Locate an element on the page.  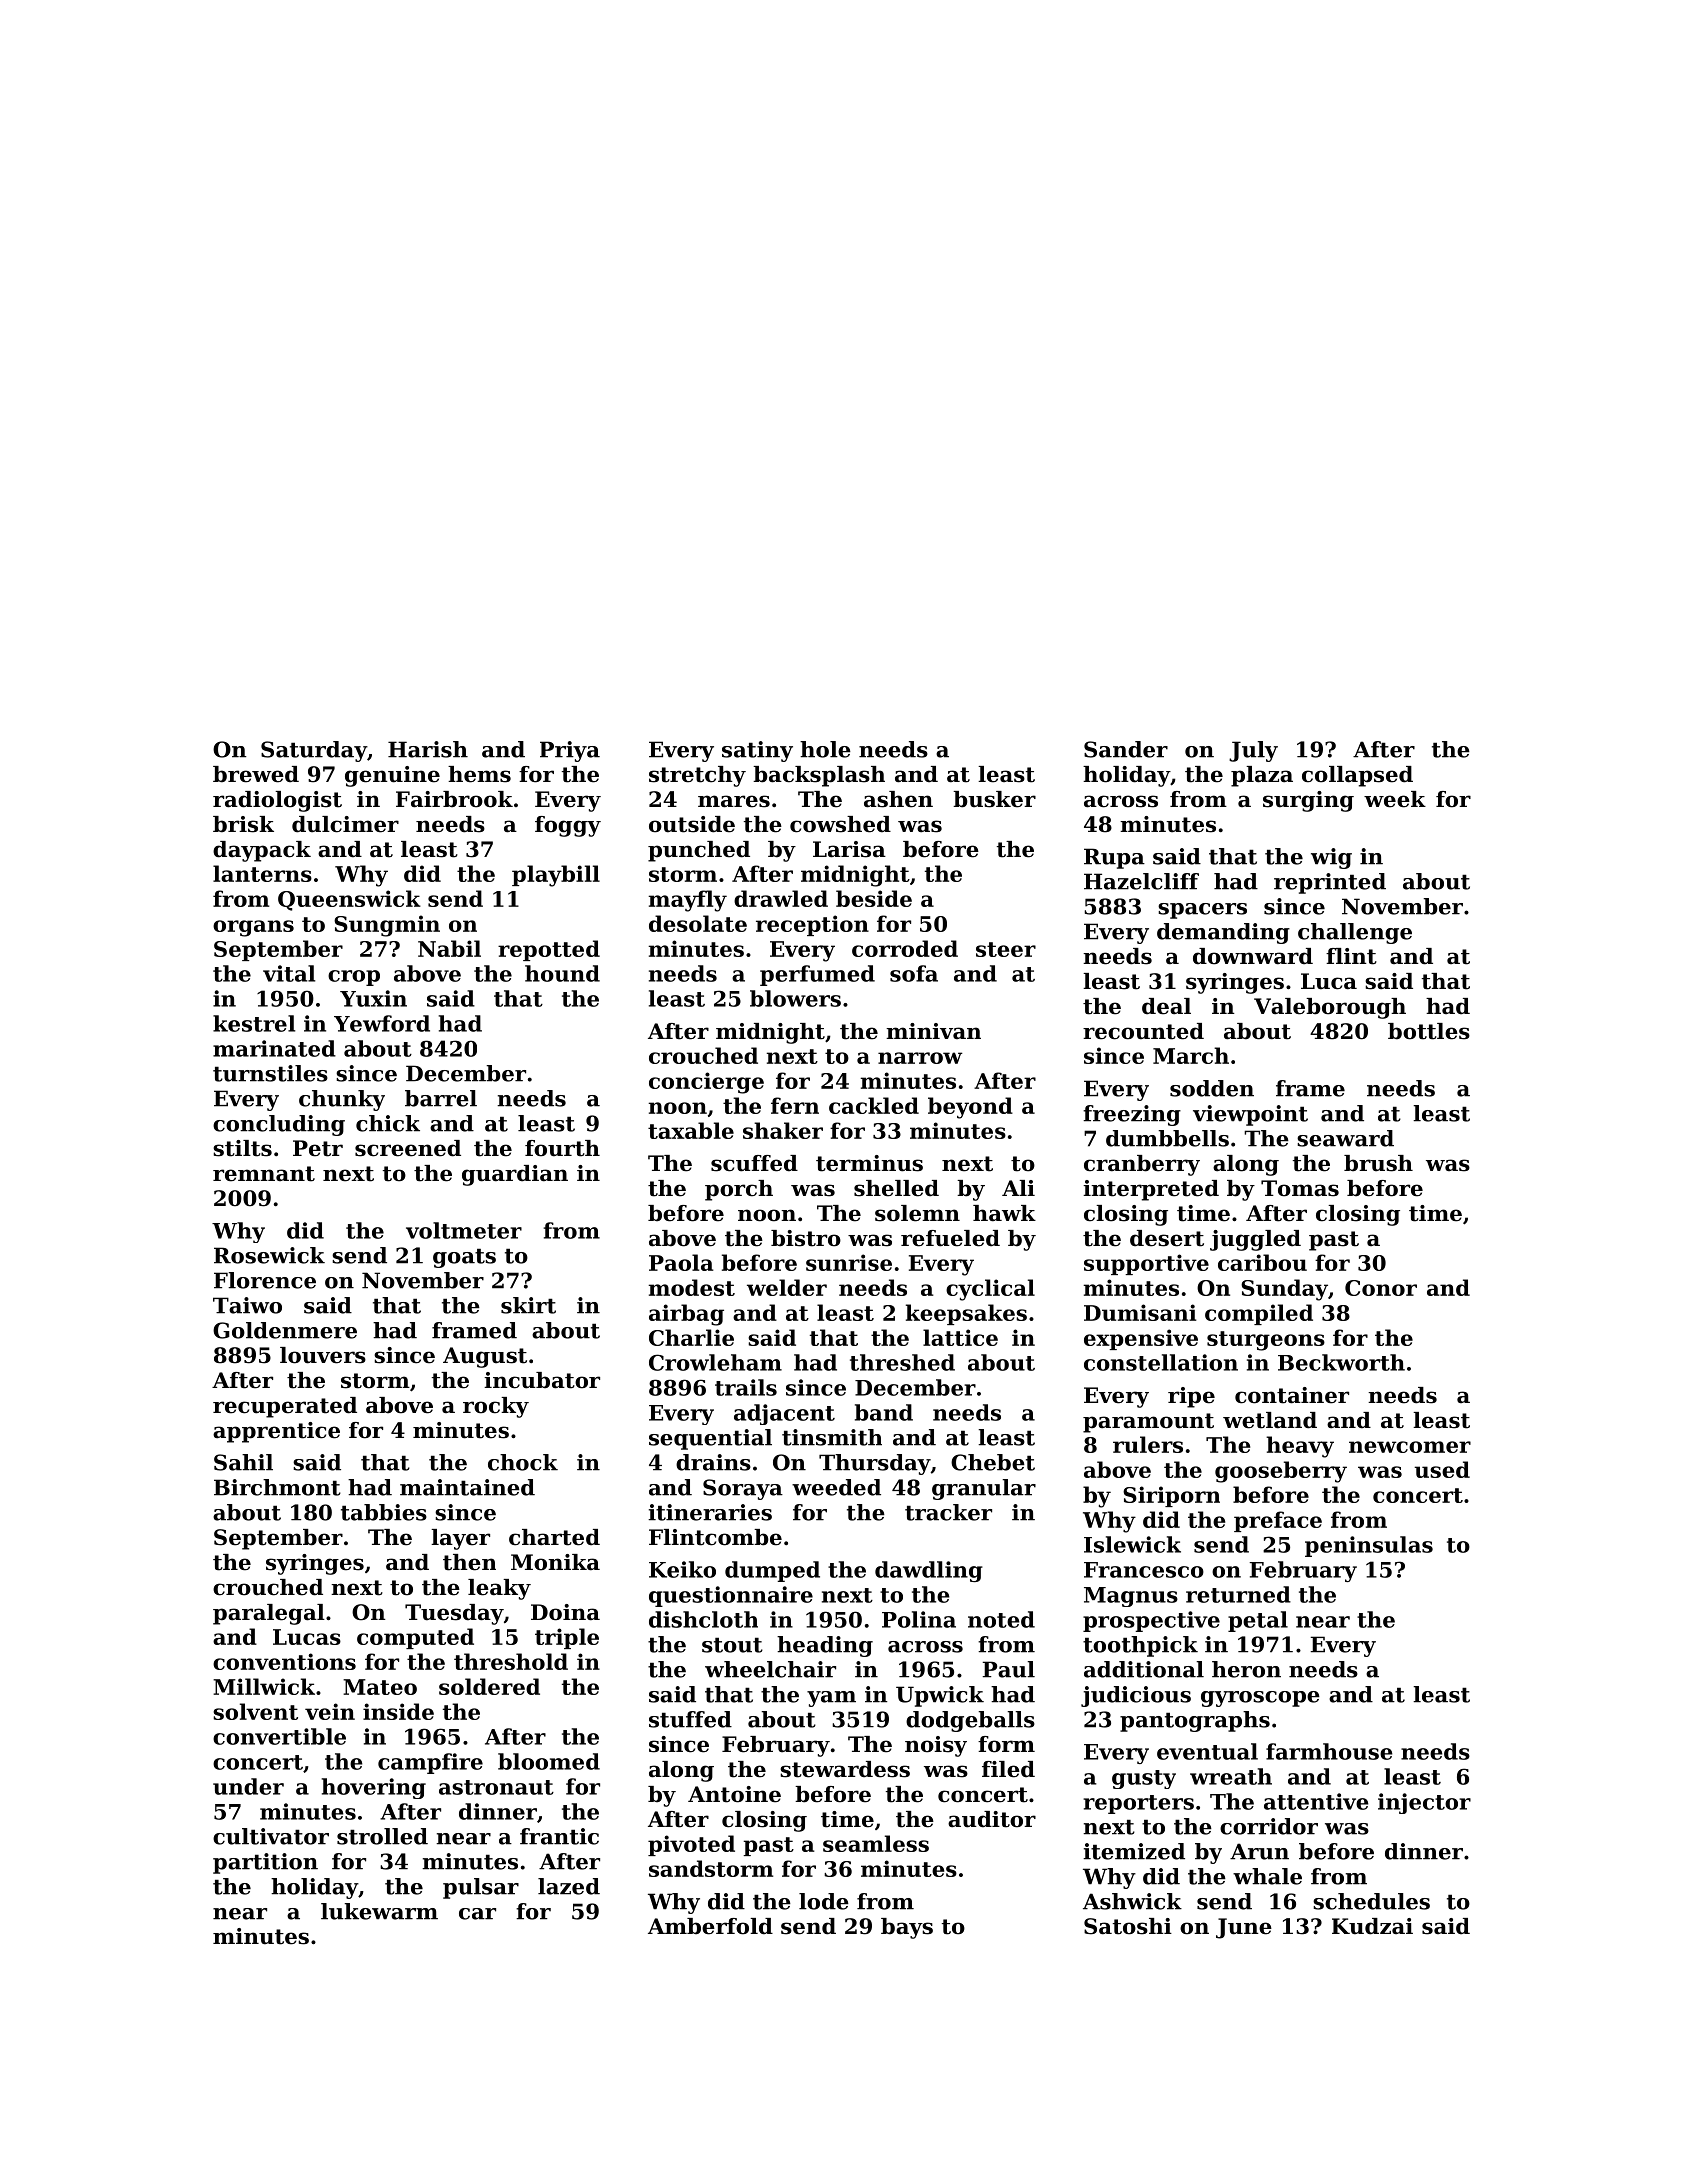
satiny is located at coordinates (757, 751).
